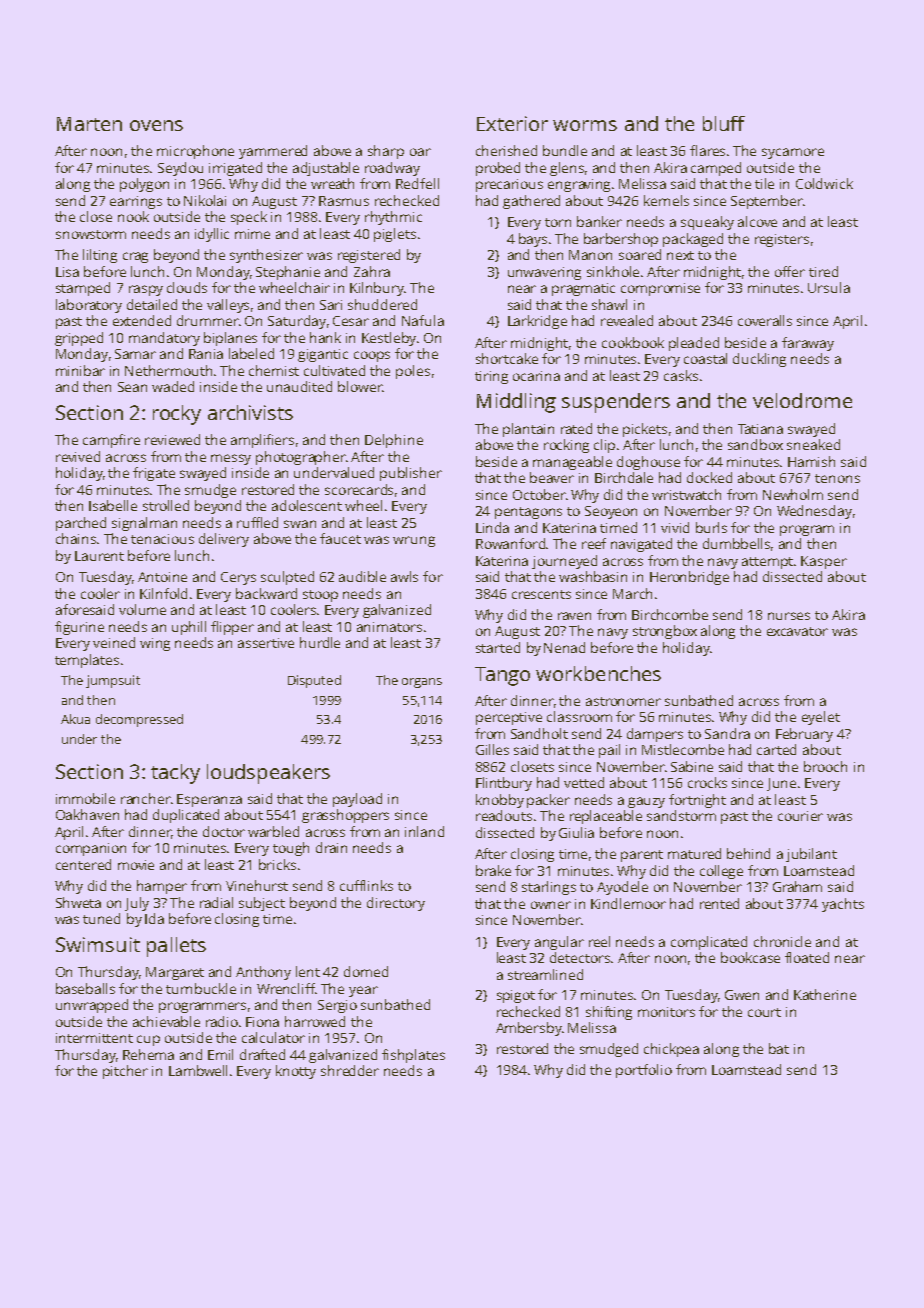 The image size is (924, 1308). What do you see at coordinates (824, 183) in the page?
I see `Coldwick` at bounding box center [824, 183].
